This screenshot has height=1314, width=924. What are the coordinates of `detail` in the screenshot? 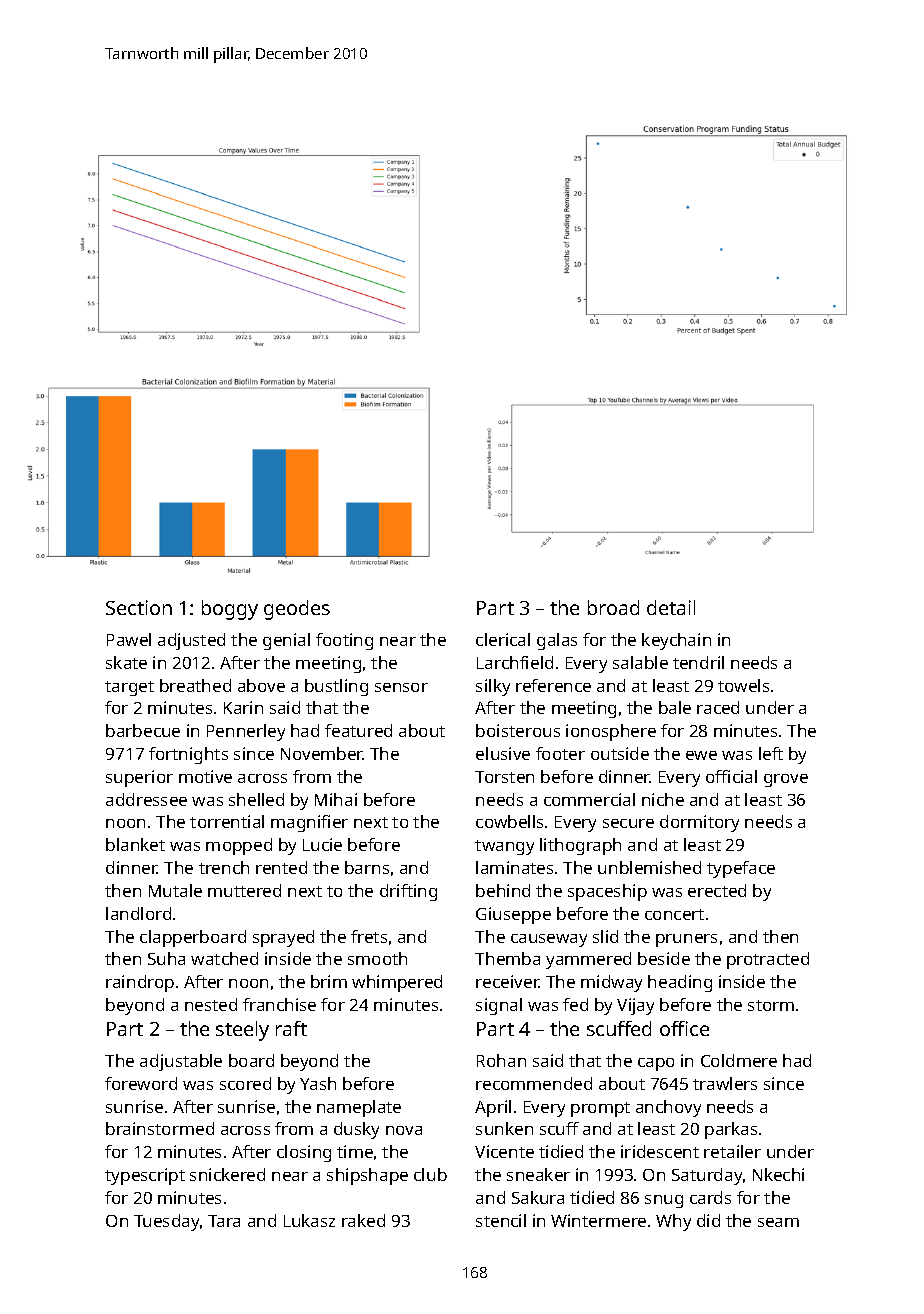 It's located at (671, 607).
